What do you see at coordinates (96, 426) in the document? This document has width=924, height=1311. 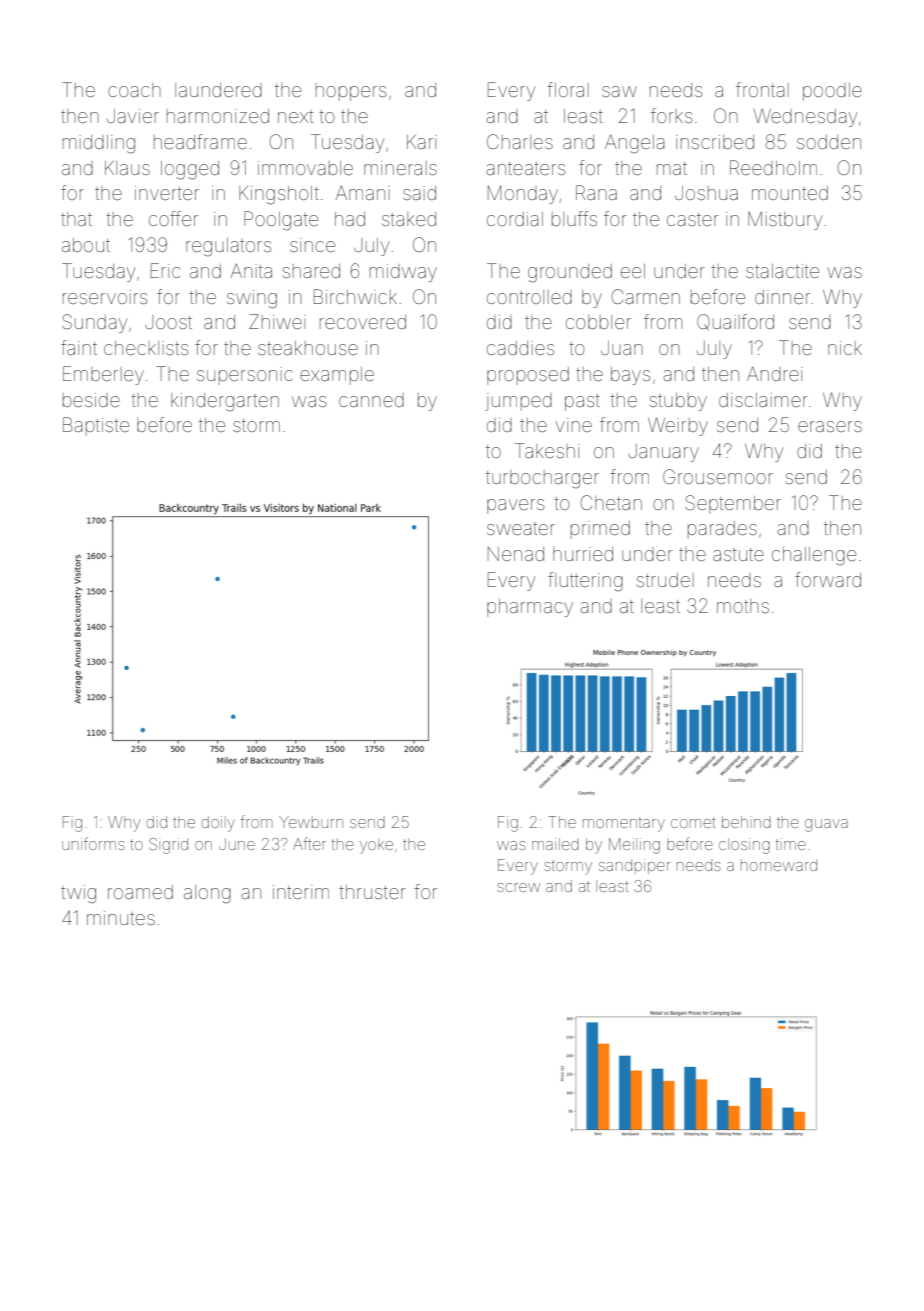 I see `Baptiste` at bounding box center [96, 426].
